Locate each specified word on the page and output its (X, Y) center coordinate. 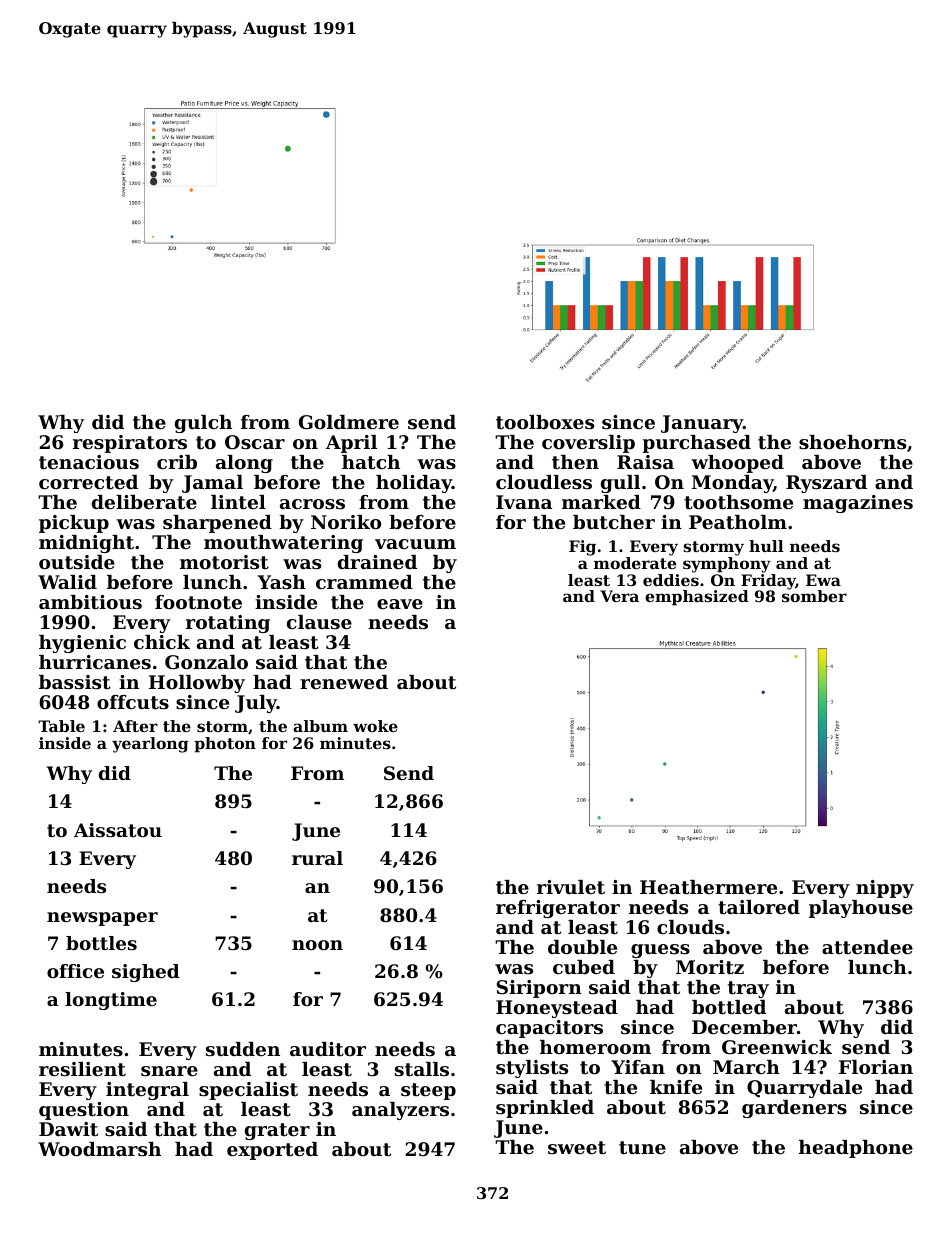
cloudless (544, 482)
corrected (88, 482)
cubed (584, 967)
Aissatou (118, 830)
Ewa (823, 580)
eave (400, 604)
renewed (344, 682)
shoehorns (852, 442)
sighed (146, 973)
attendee (867, 947)
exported (272, 1151)
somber (814, 596)
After (135, 726)
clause (319, 622)
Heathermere (708, 887)
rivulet (571, 887)
